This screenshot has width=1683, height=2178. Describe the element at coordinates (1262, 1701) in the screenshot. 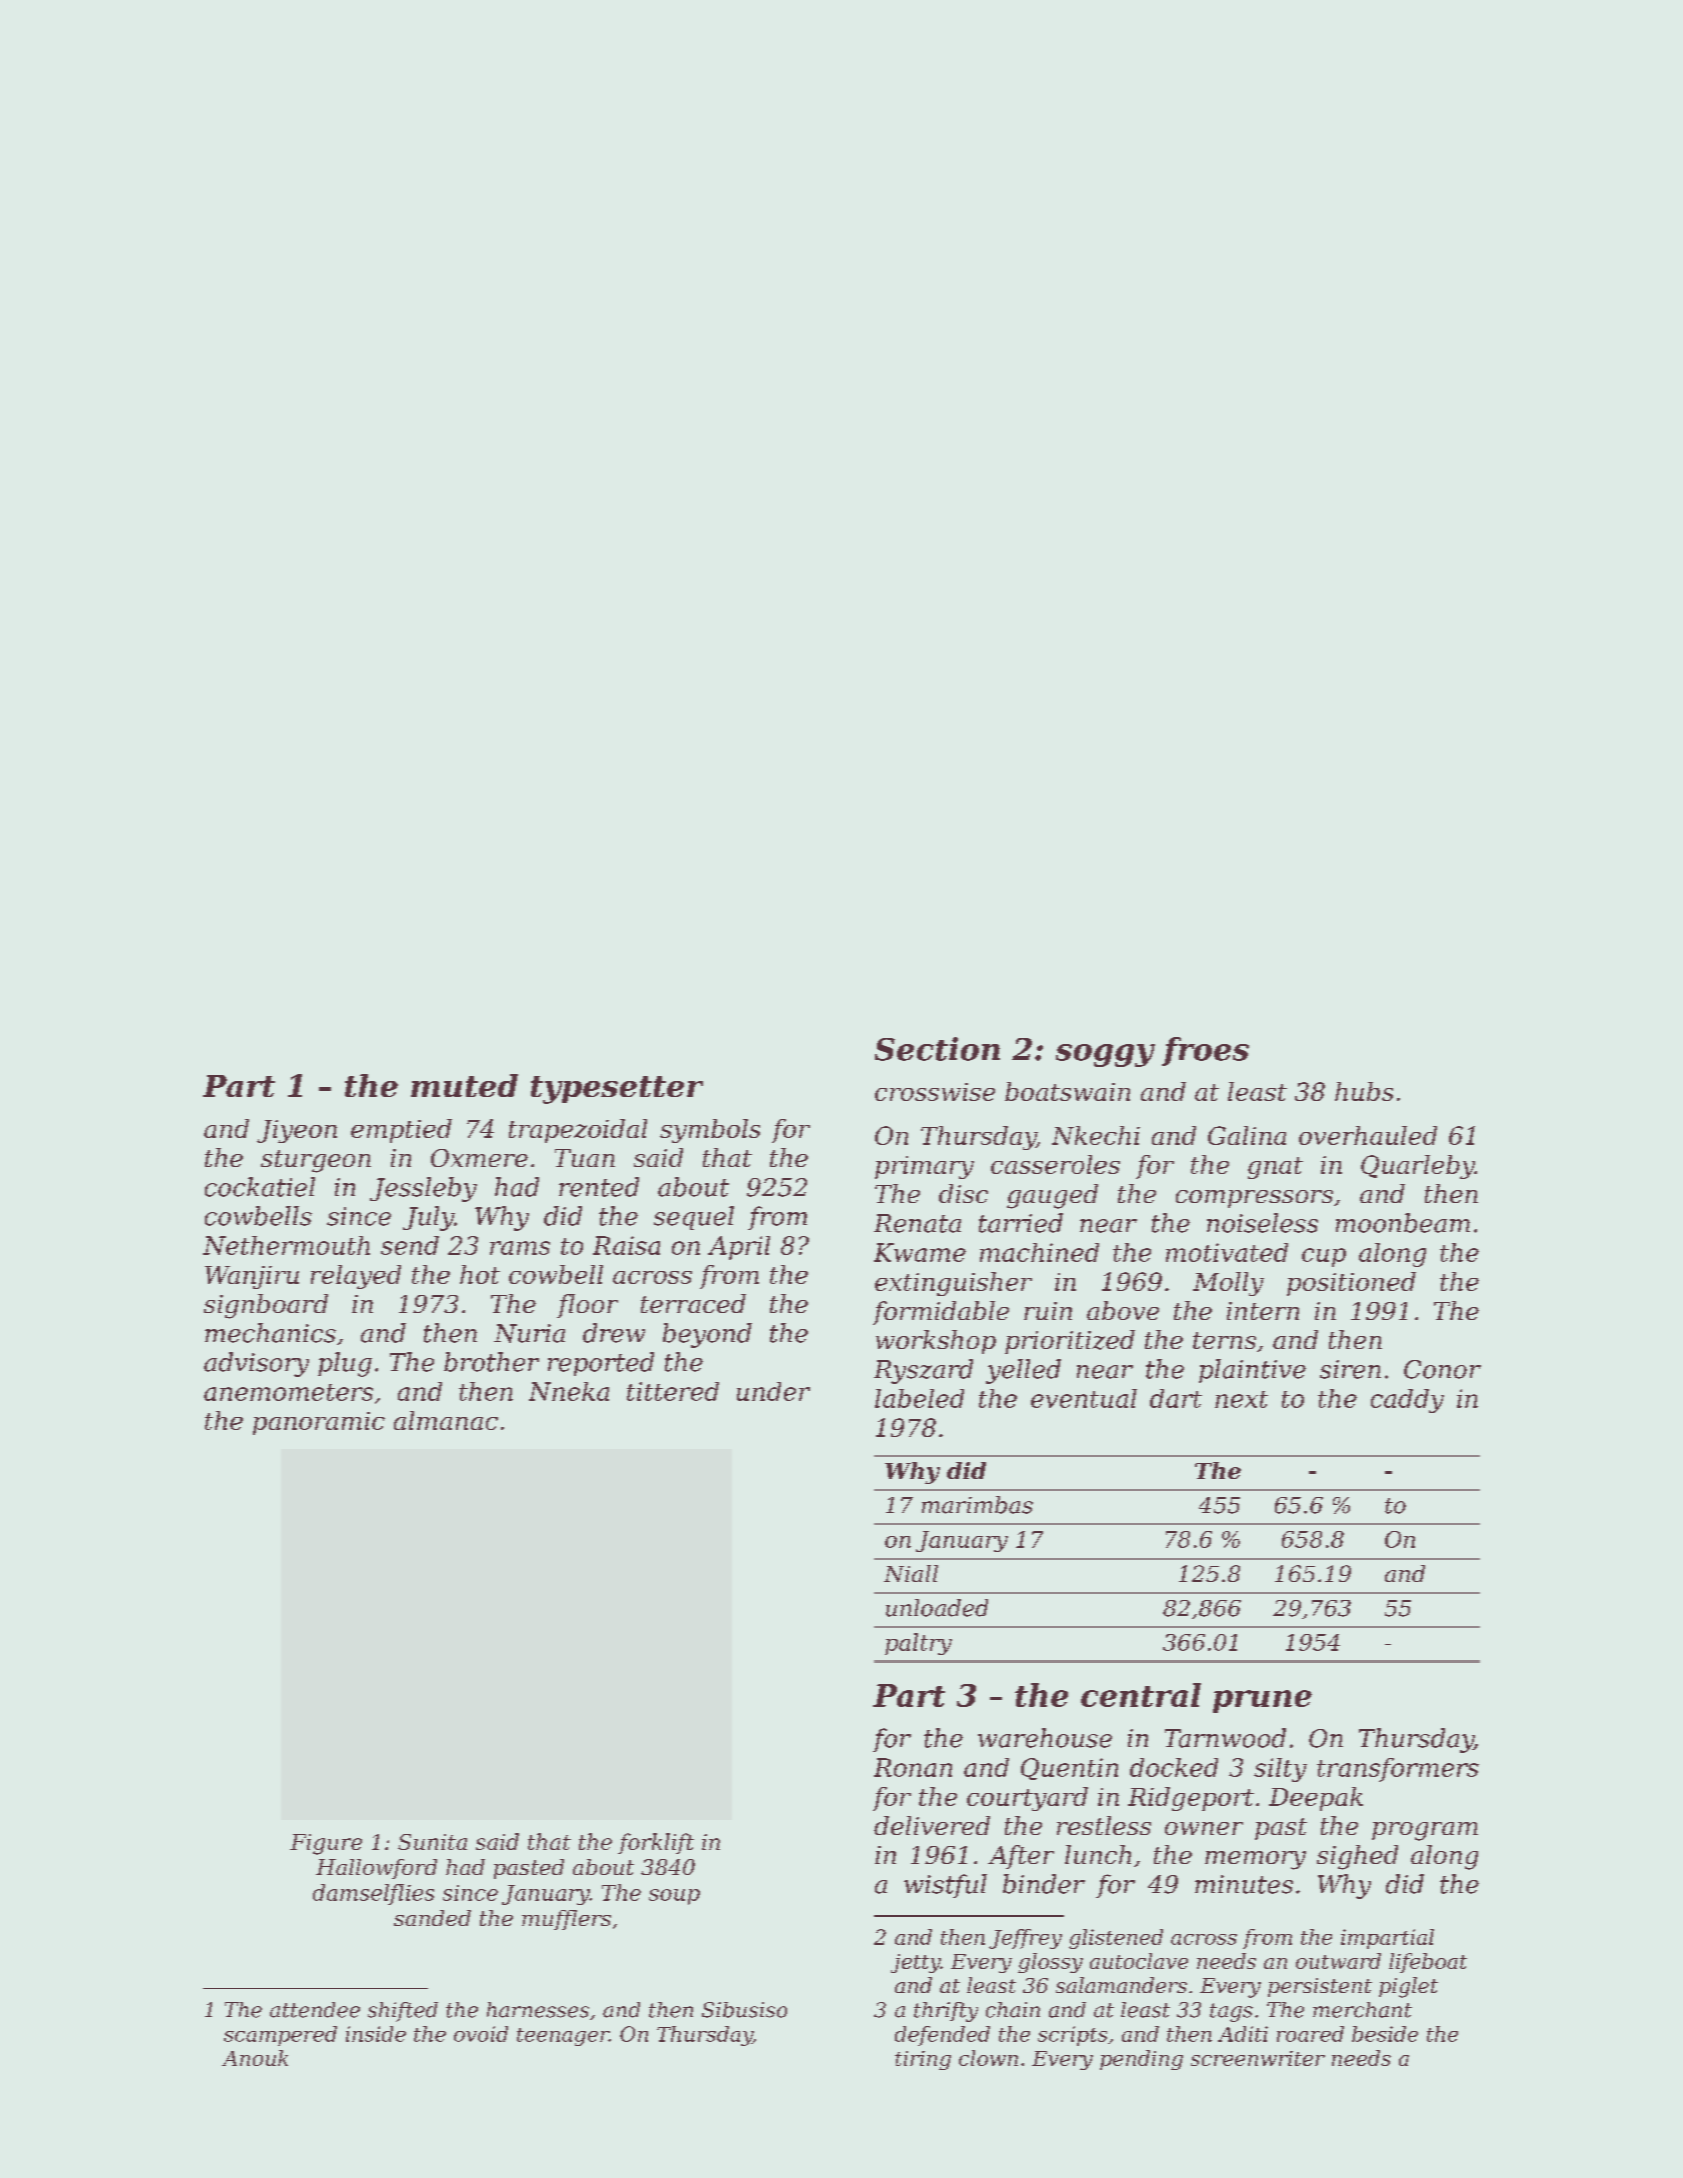

I see `prune` at that location.
